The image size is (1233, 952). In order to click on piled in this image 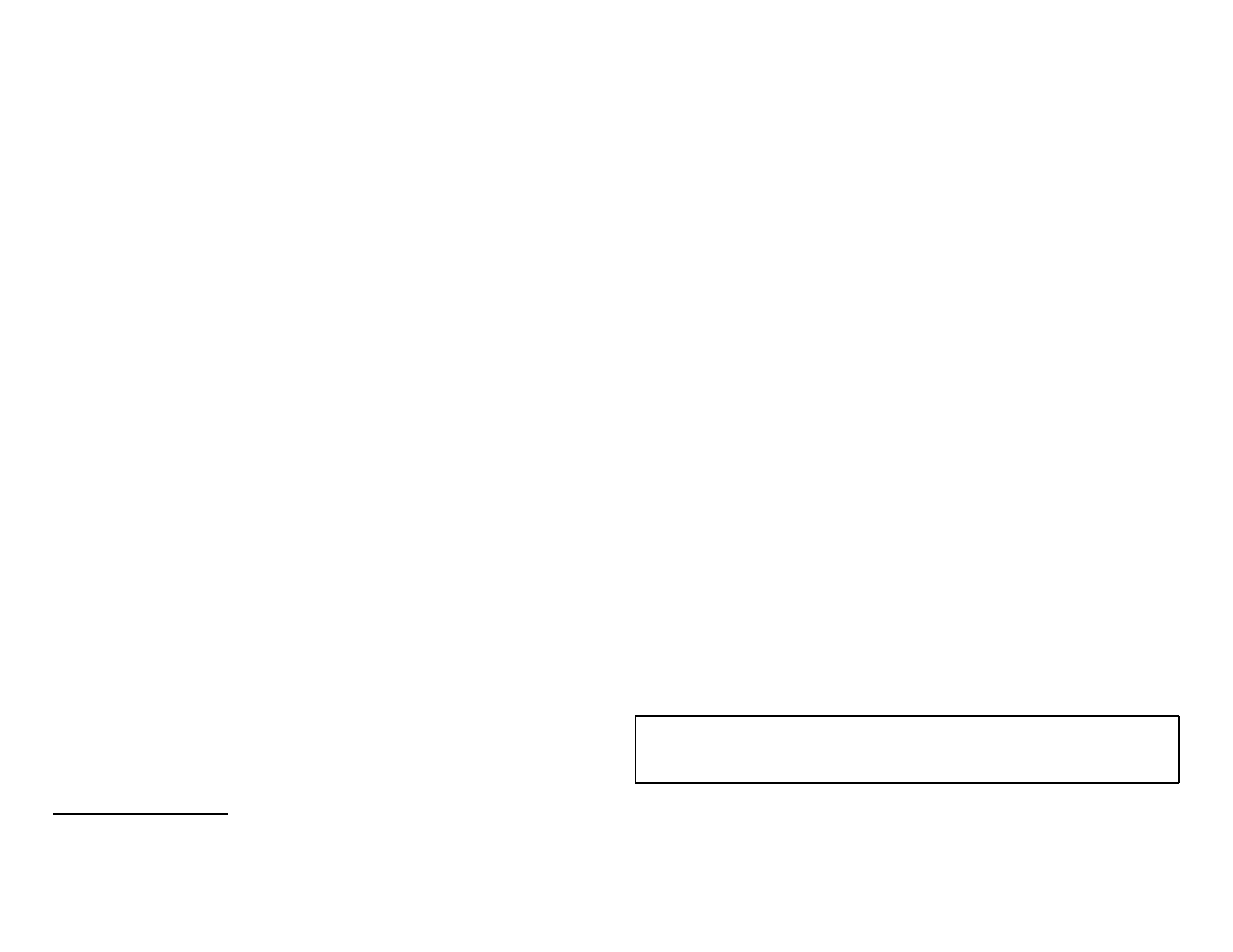, I will do `click(845, 686)`.
